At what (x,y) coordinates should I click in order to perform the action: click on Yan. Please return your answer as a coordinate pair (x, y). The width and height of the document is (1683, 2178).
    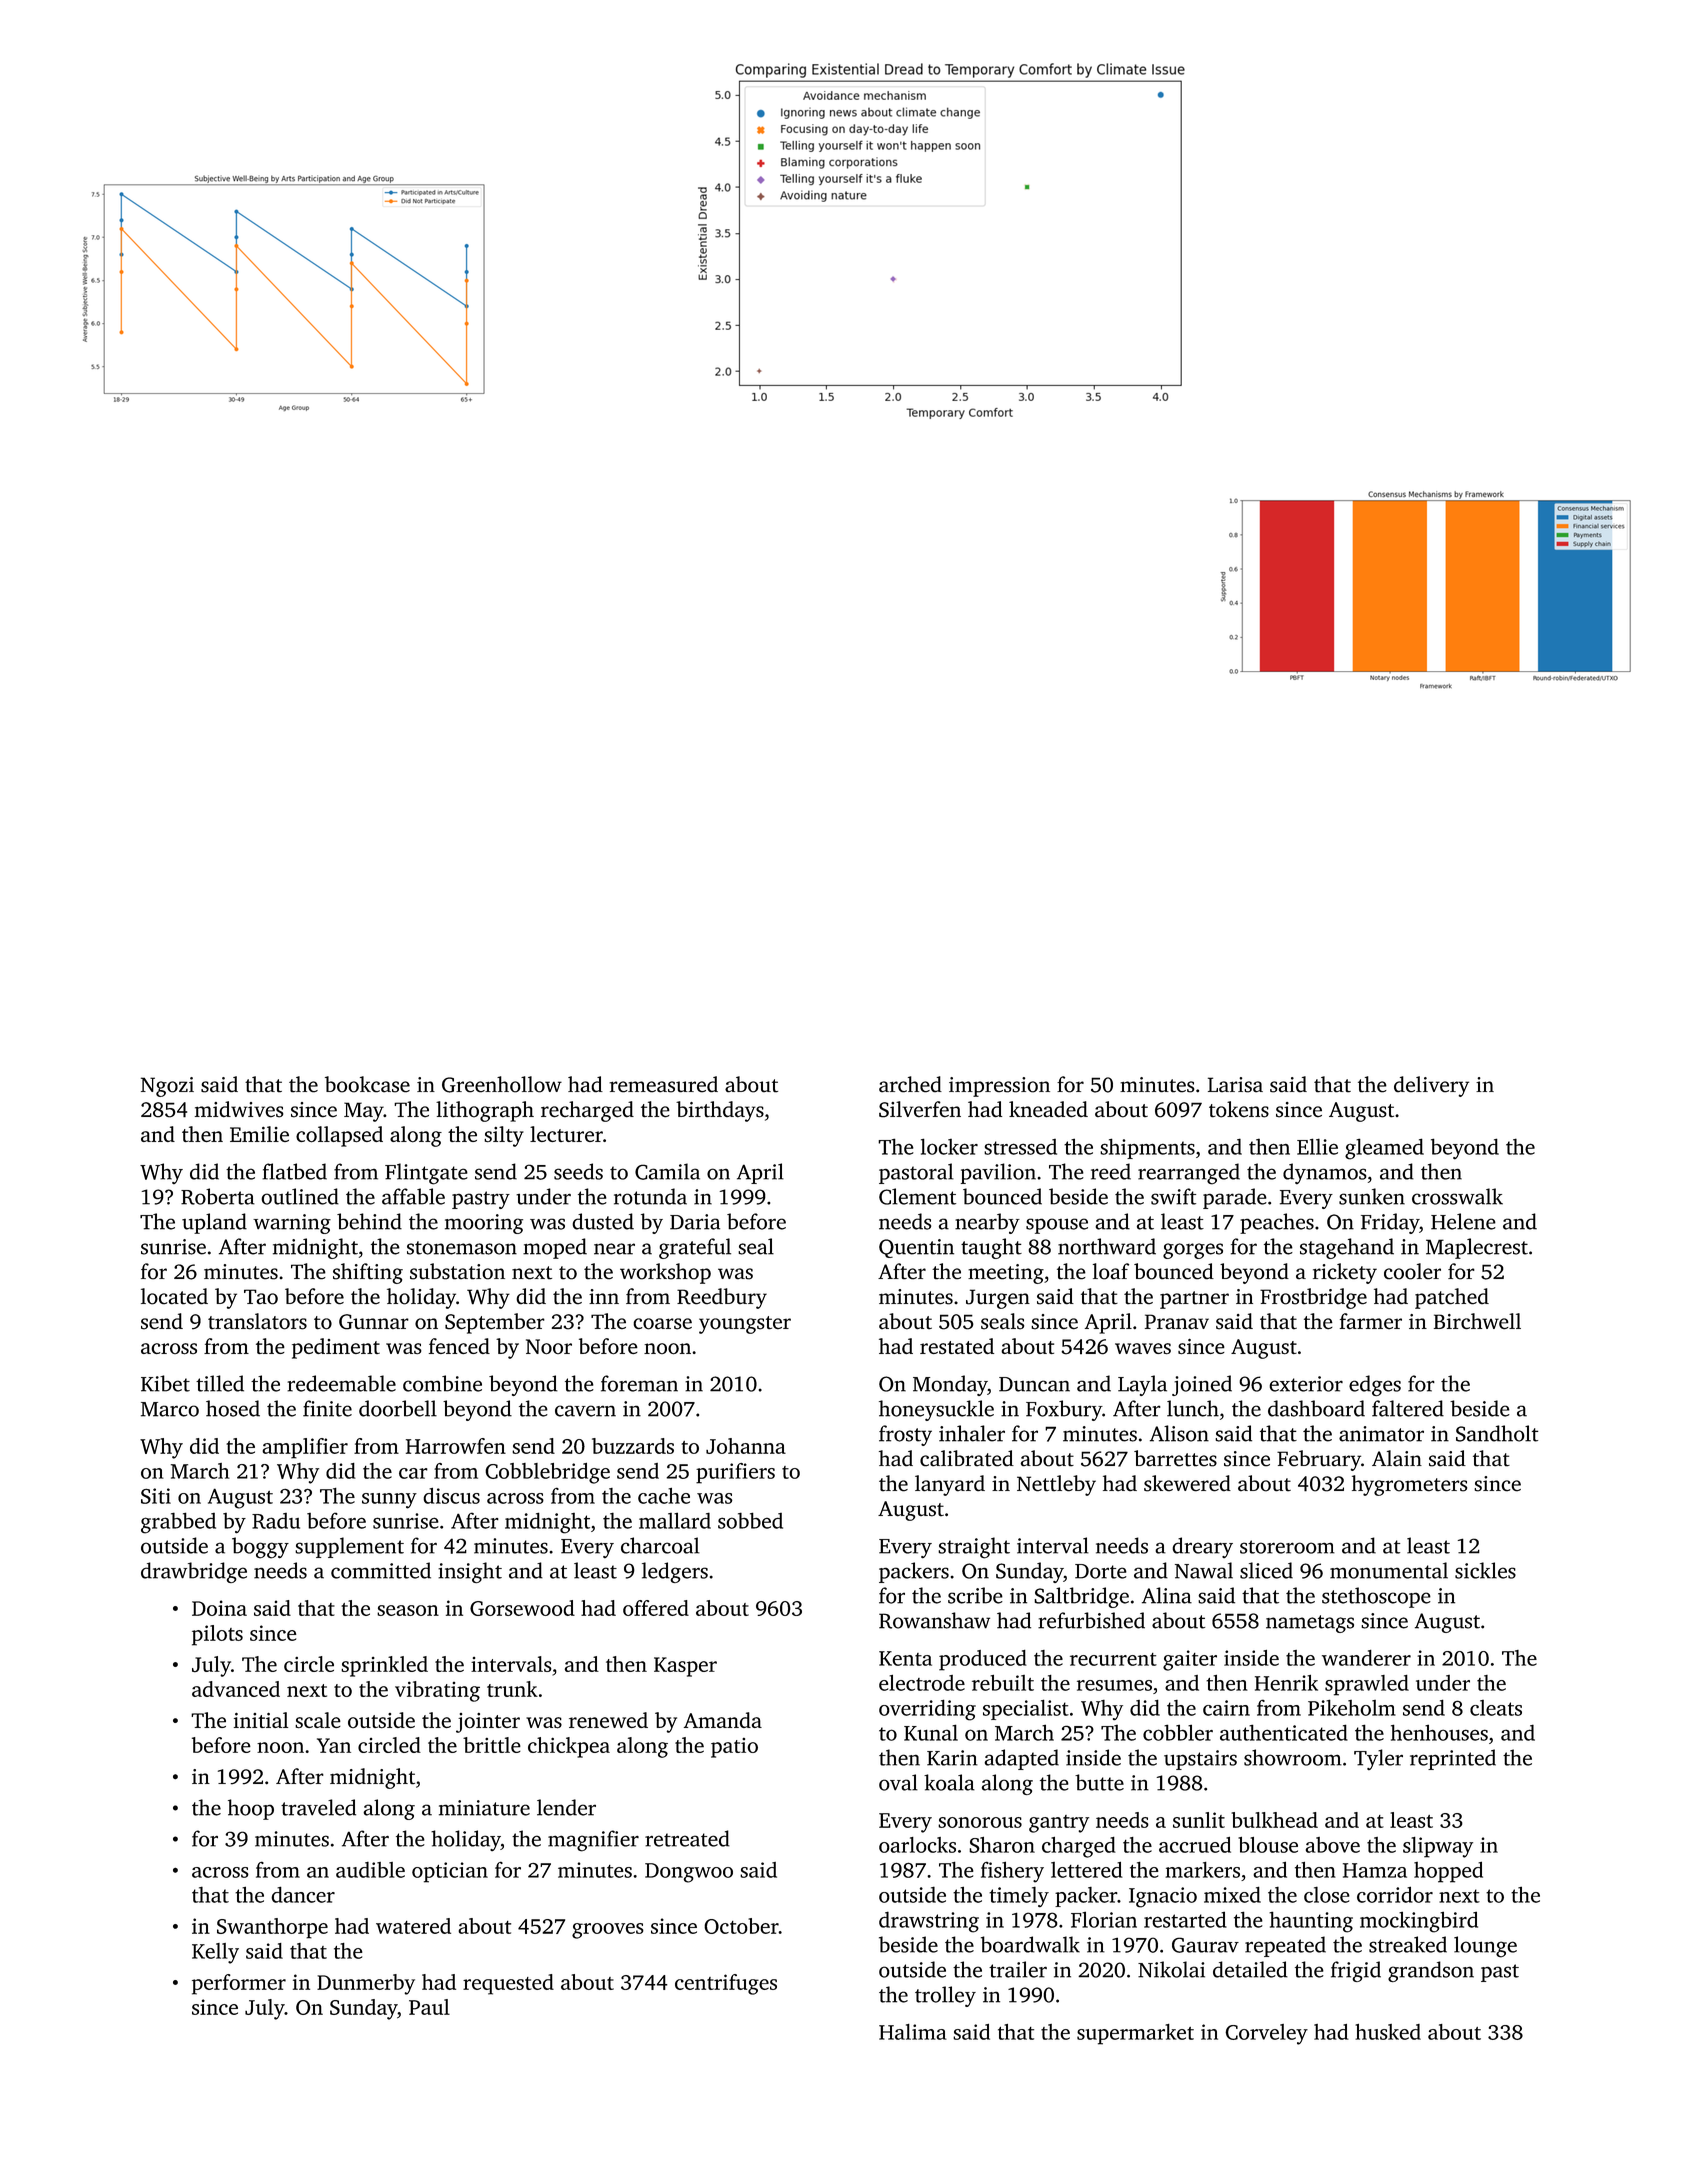
    Looking at the image, I should click on (334, 1745).
